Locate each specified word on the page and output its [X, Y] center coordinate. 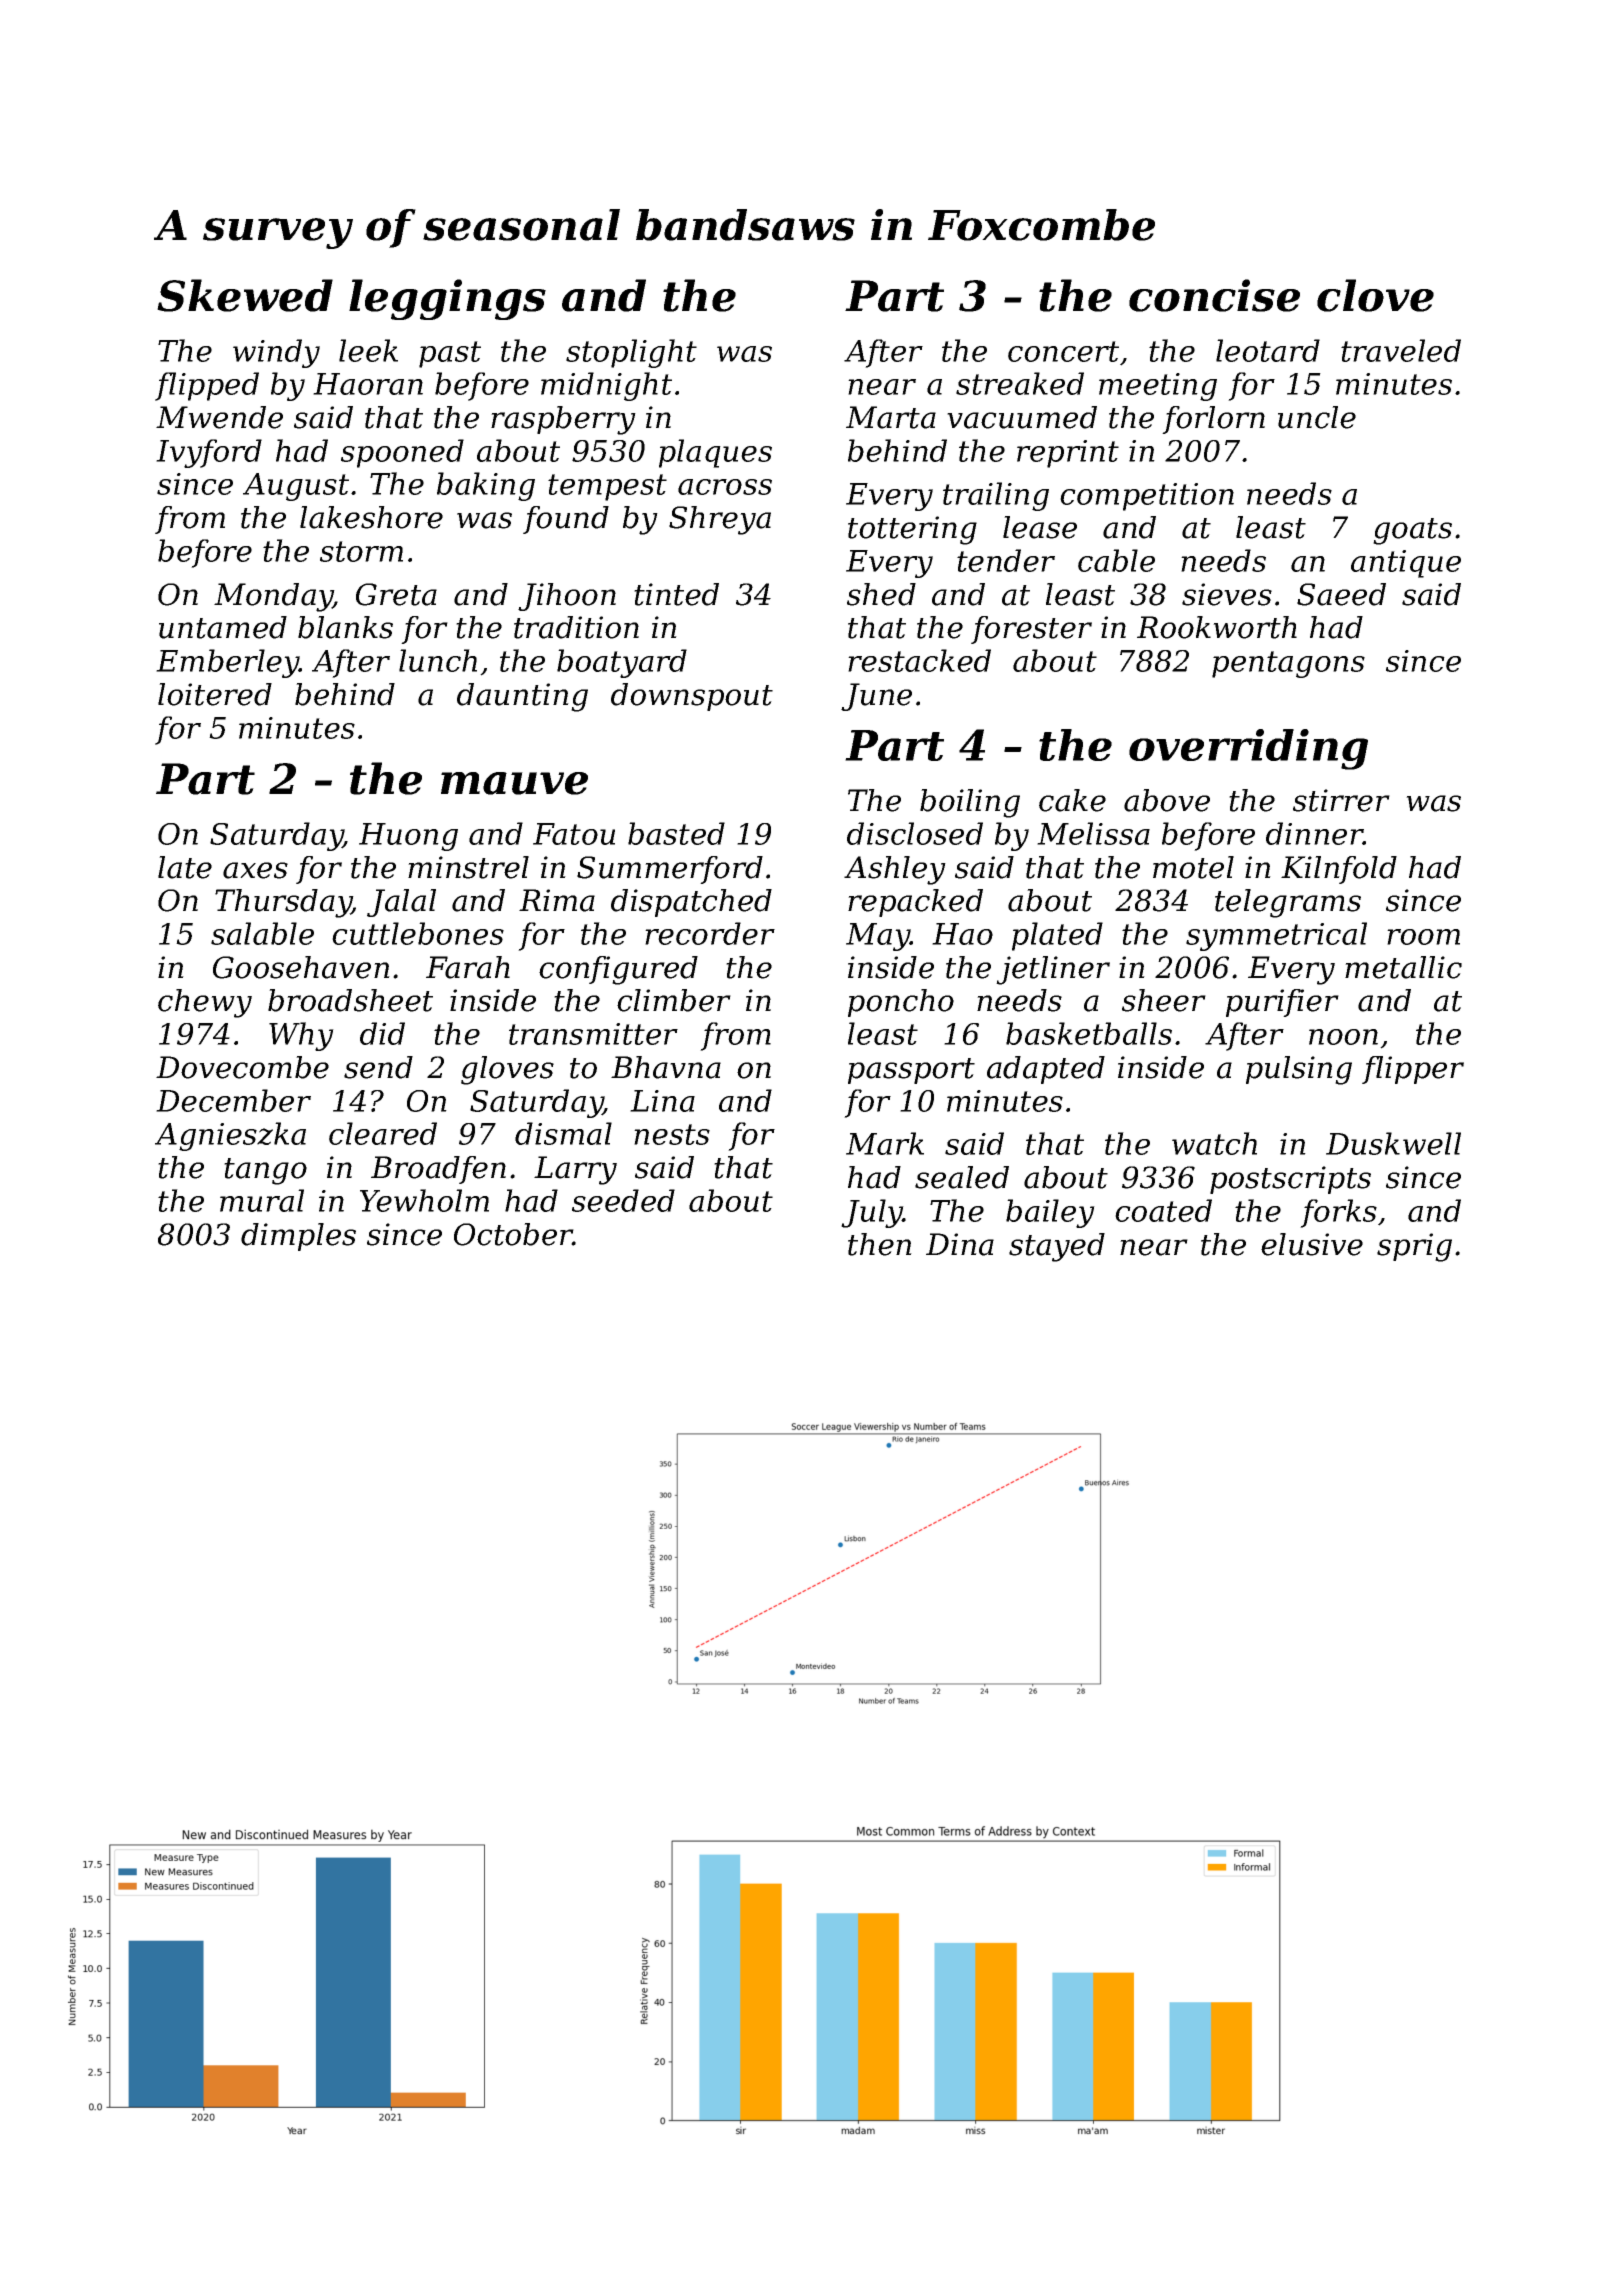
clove [1375, 295]
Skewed [245, 295]
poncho [901, 1003]
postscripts [1290, 1180]
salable [262, 933]
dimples [298, 1237]
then [880, 1244]
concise [1214, 295]
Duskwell [1393, 1143]
